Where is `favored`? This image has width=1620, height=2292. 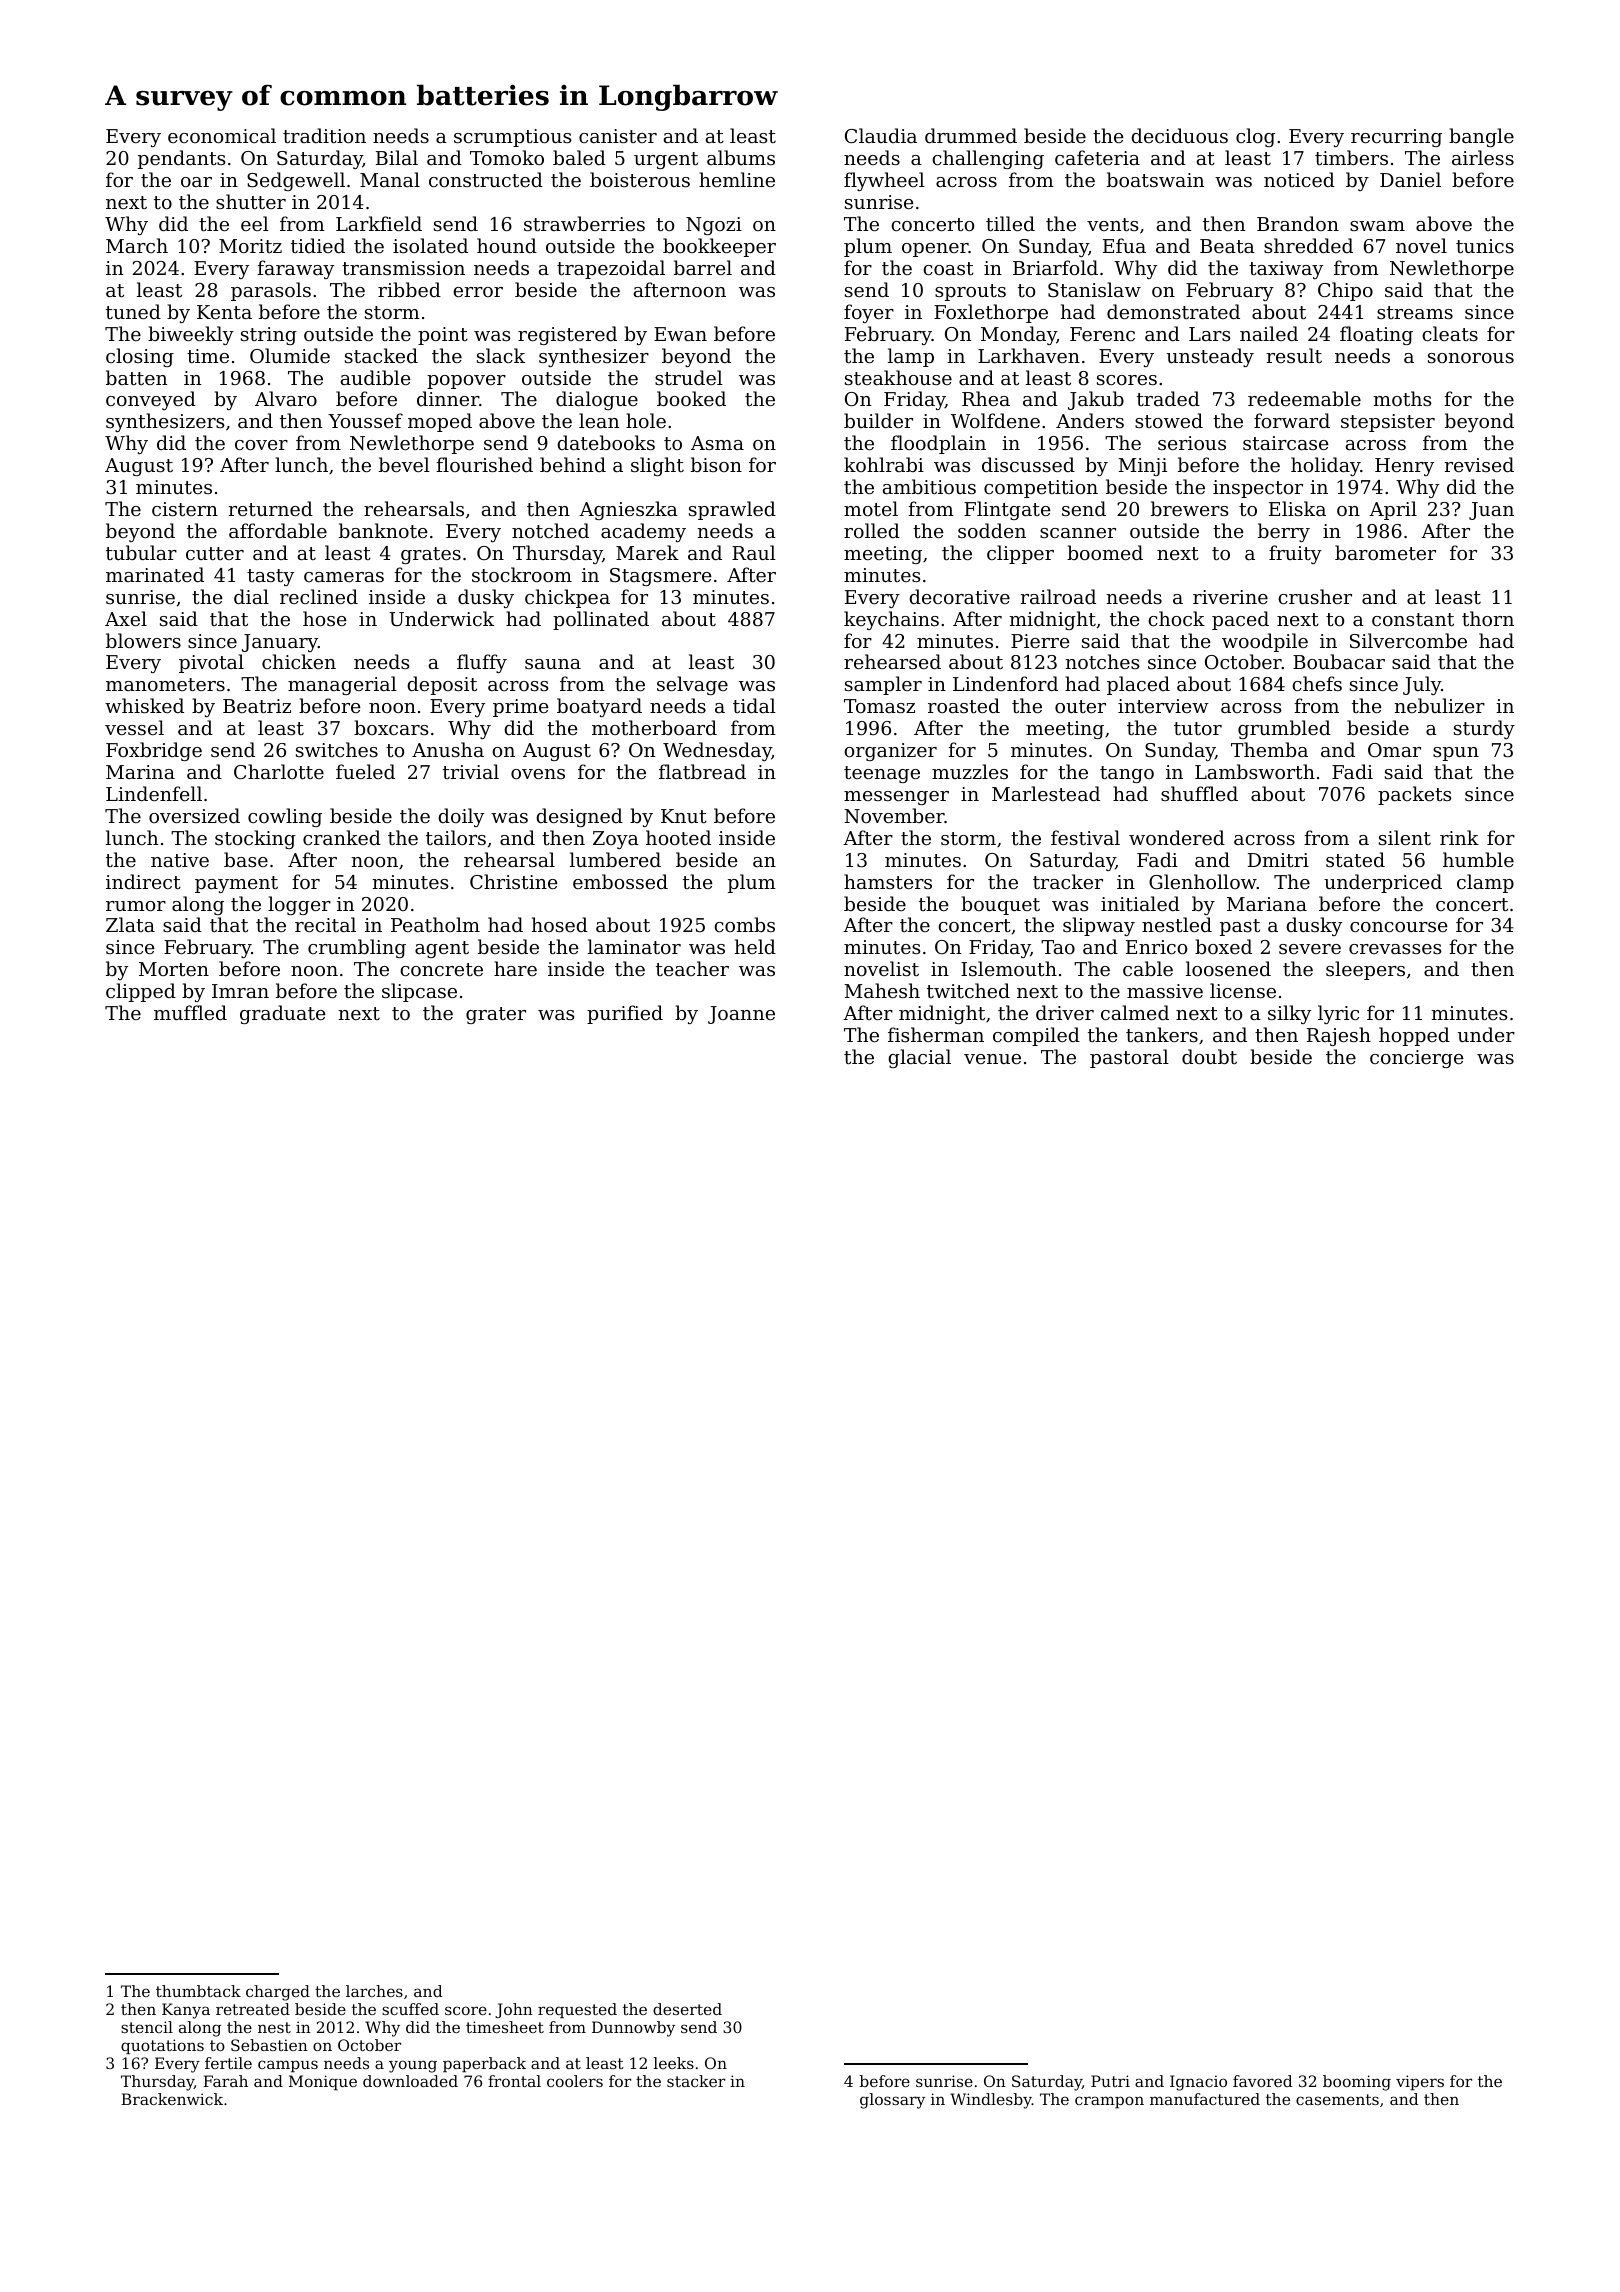 favored is located at coordinates (1262, 2081).
